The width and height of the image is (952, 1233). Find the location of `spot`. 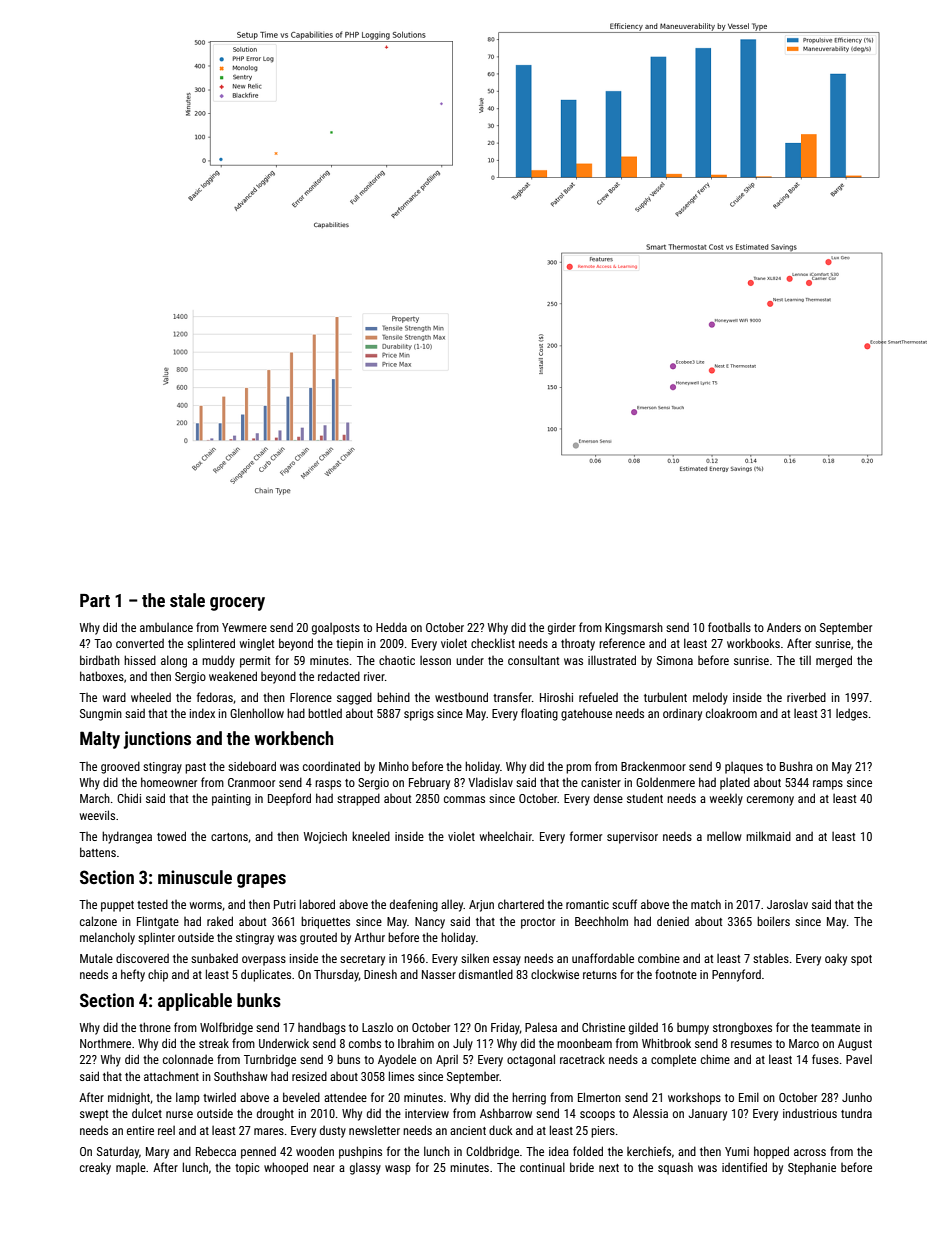

spot is located at coordinates (861, 960).
